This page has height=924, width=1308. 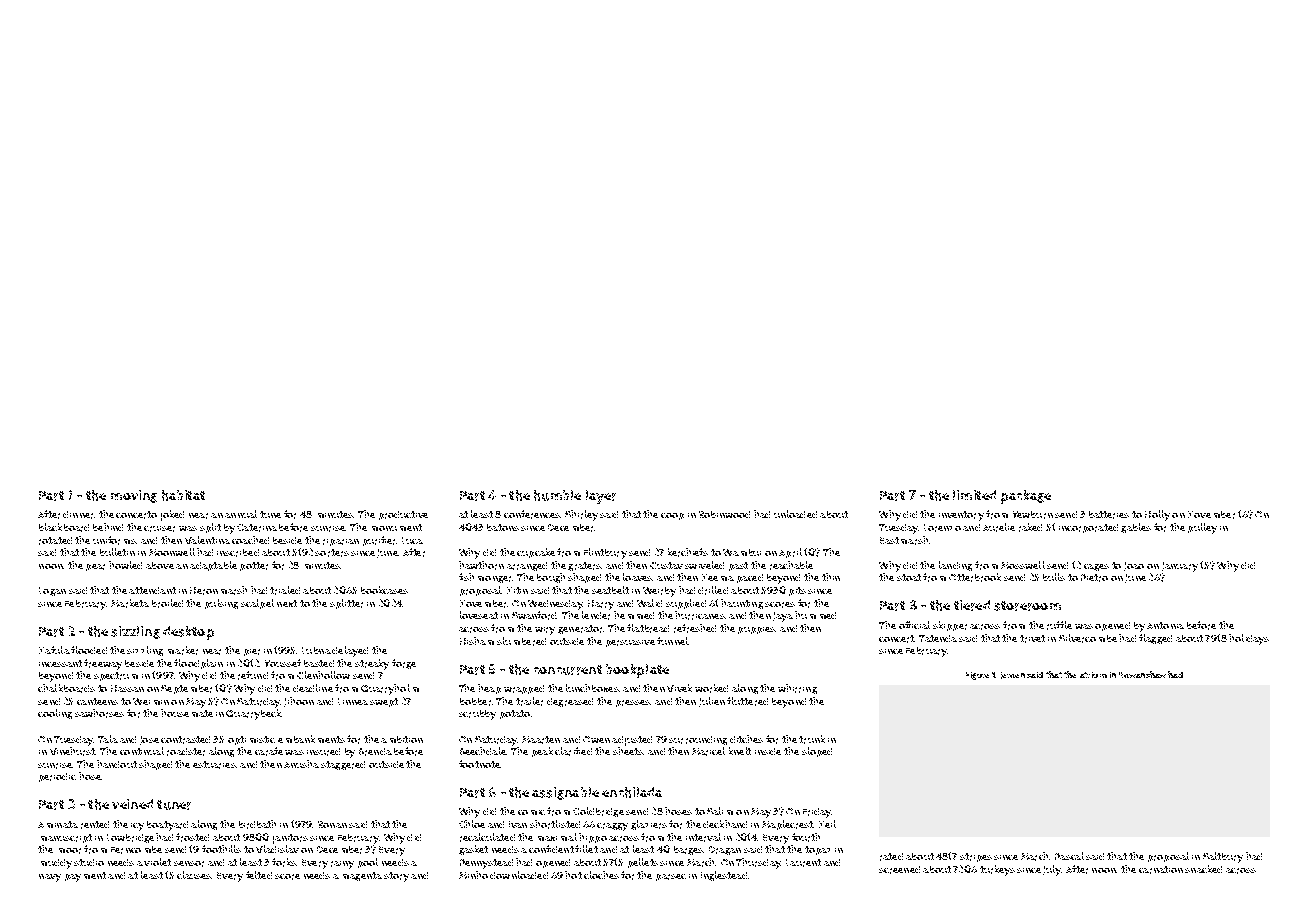 What do you see at coordinates (601, 875) in the page?
I see `cloches` at bounding box center [601, 875].
